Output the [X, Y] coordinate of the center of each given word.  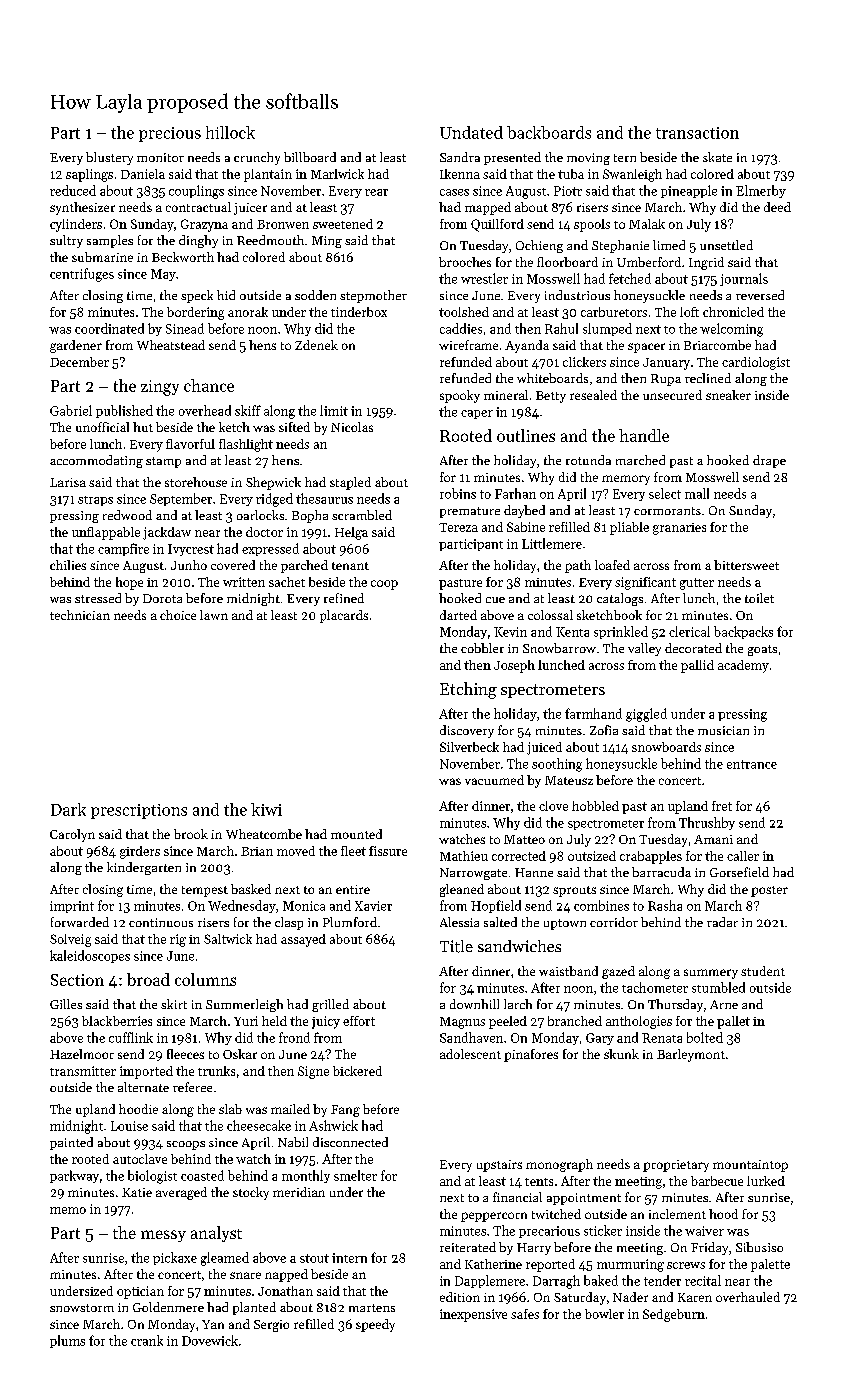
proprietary [676, 1166]
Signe [313, 1072]
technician [80, 615]
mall [697, 493]
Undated [471, 132]
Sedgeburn [674, 1315]
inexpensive [473, 1315]
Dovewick [210, 1340]
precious [170, 134]
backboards [549, 132]
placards [344, 616]
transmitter [83, 1071]
